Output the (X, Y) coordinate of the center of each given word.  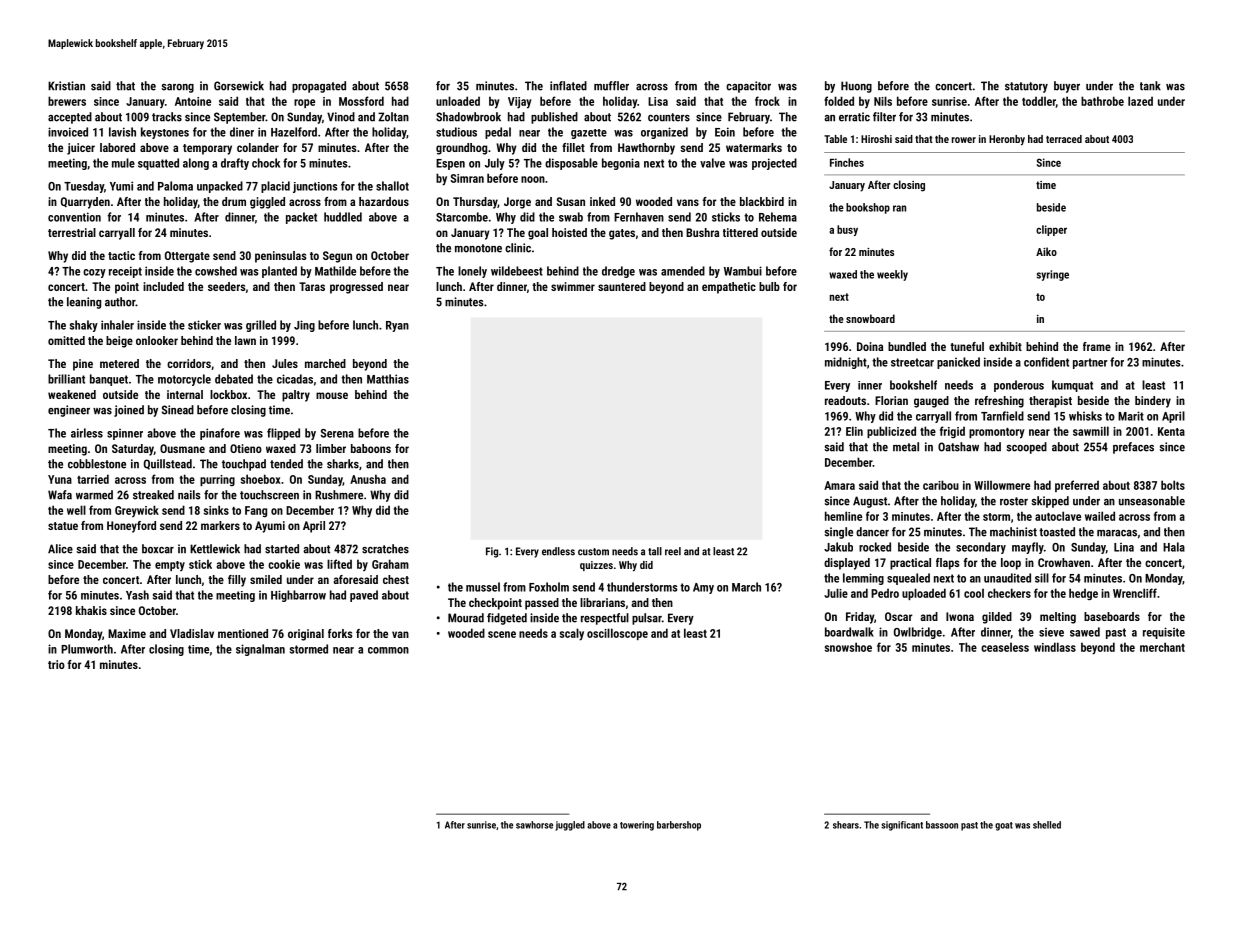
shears (846, 825)
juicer (81, 149)
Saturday (133, 450)
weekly (892, 275)
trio (56, 664)
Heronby (1007, 140)
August (870, 502)
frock (767, 101)
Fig (492, 552)
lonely (472, 272)
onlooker (157, 340)
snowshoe (848, 647)
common (388, 650)
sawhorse (534, 825)
